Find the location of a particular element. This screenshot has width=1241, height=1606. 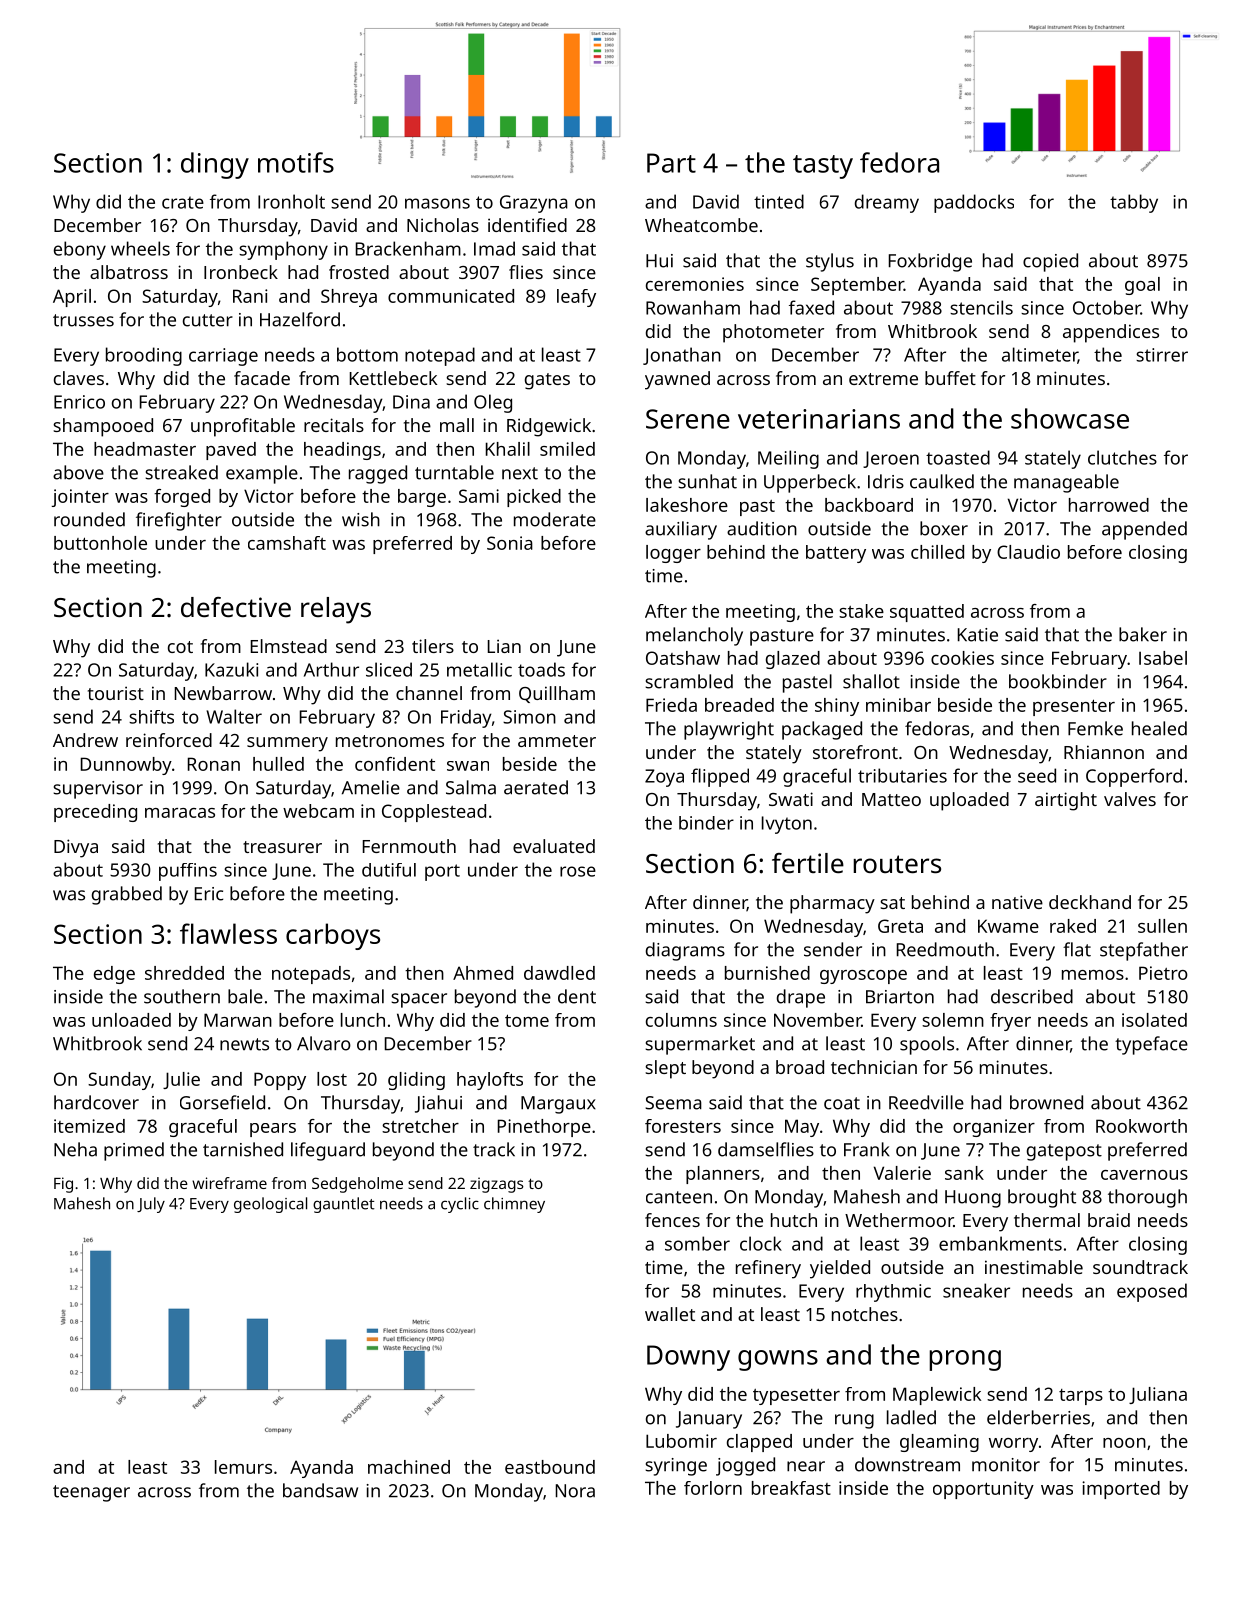

defective is located at coordinates (236, 607).
